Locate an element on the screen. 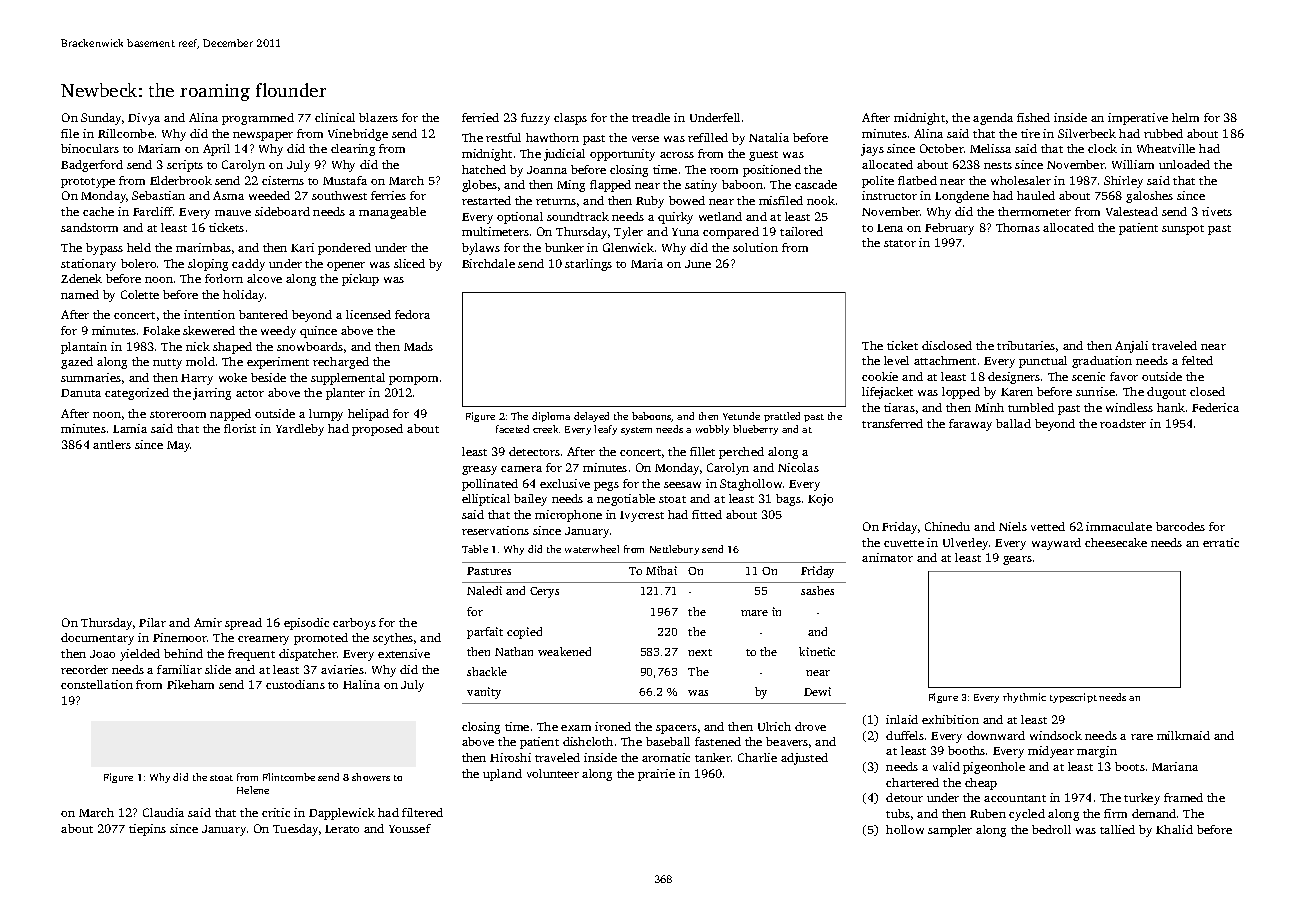 Image resolution: width=1308 pixels, height=924 pixels. Anjali is located at coordinates (1131, 347).
